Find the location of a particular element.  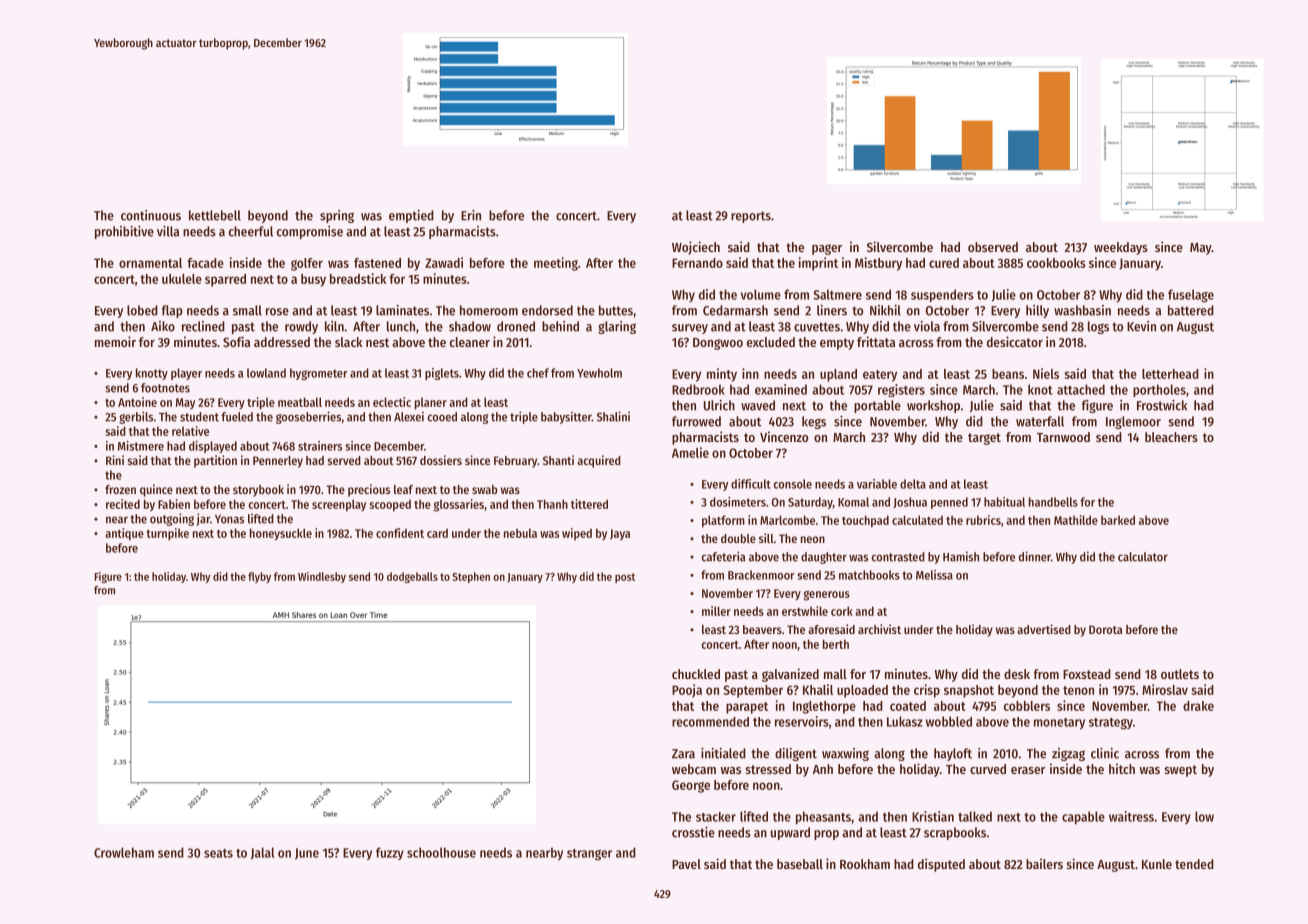

crisp is located at coordinates (927, 691).
